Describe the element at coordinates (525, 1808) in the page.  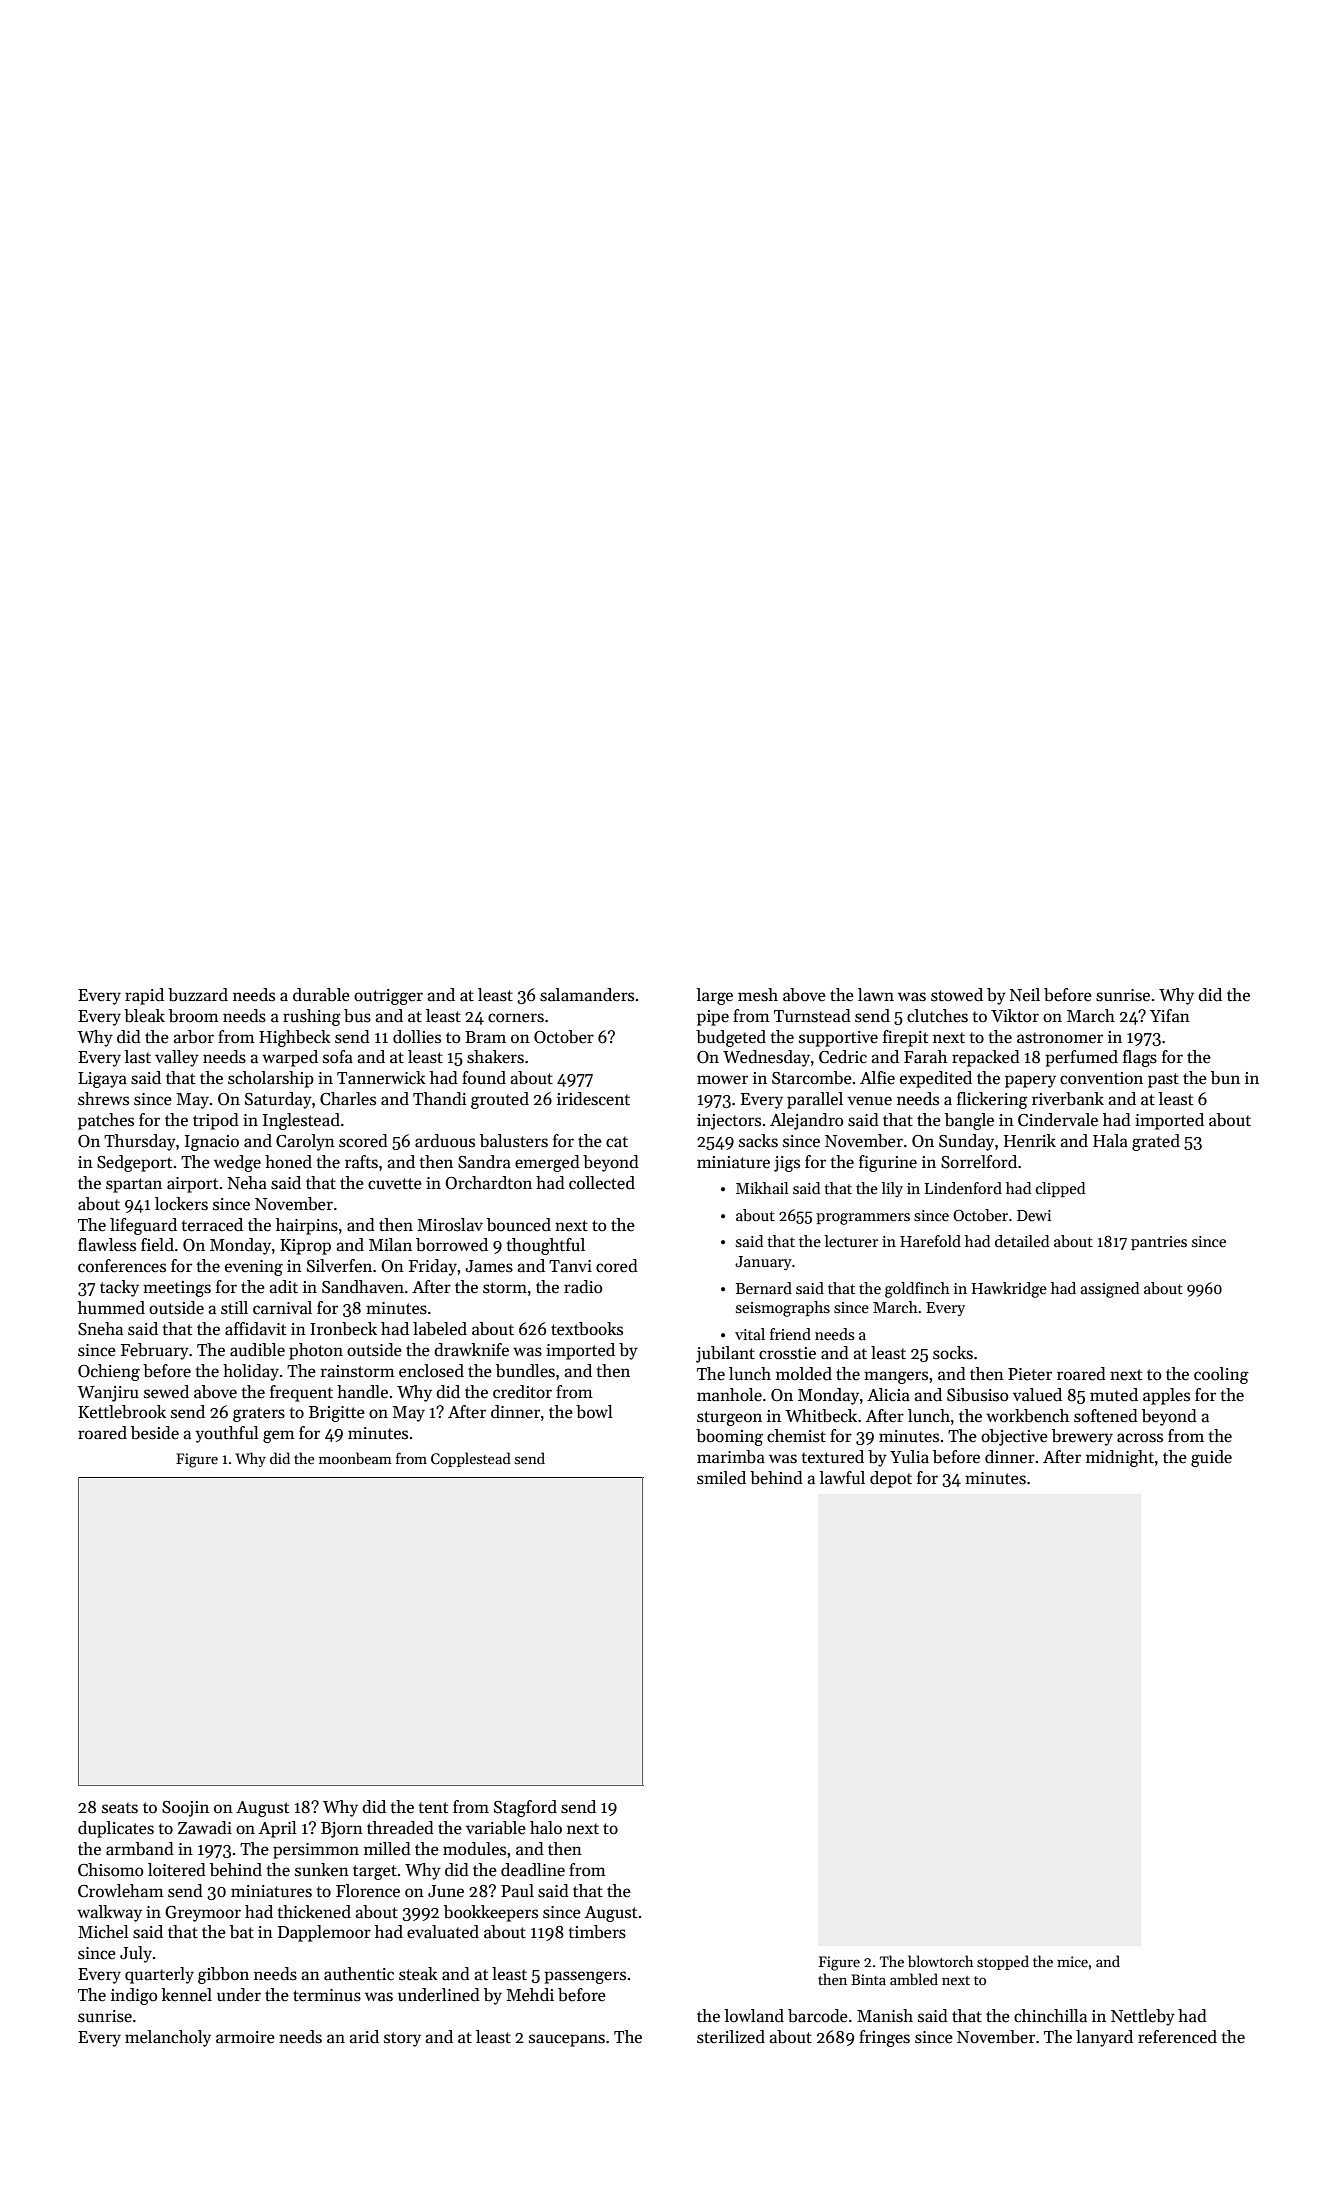
I see `Stagford` at that location.
